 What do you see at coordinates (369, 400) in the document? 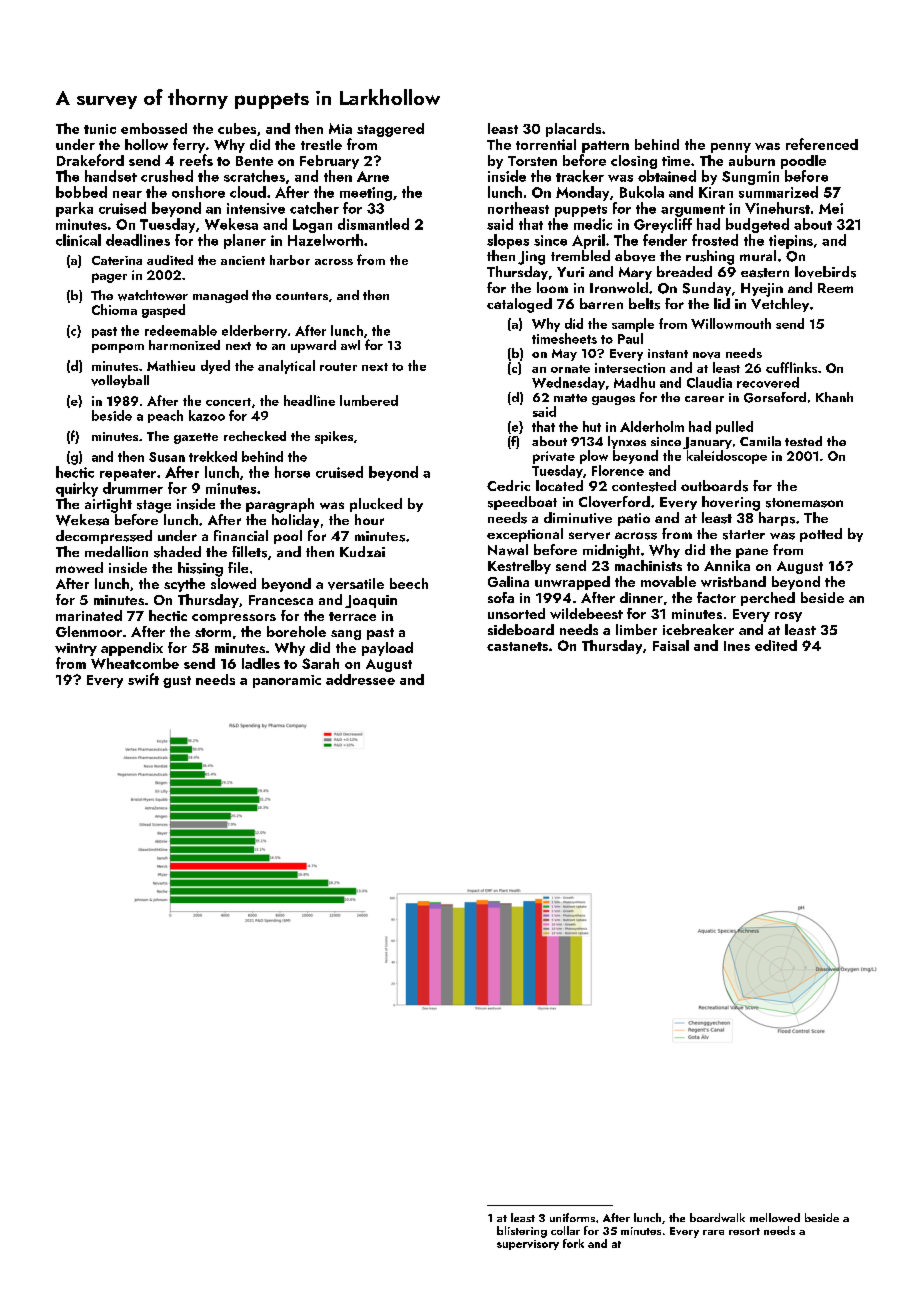
I see `lumbered` at bounding box center [369, 400].
